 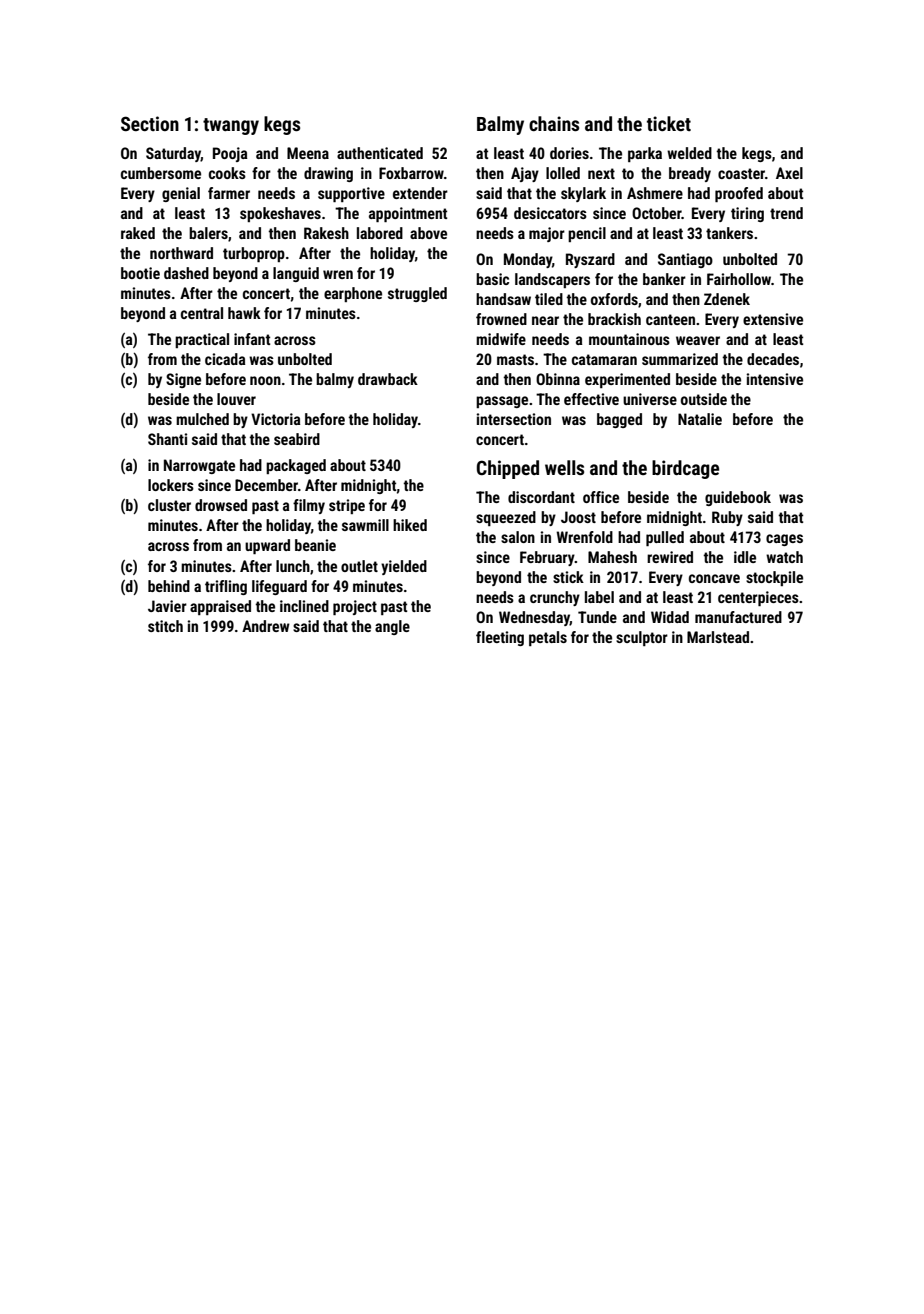 I want to click on Monday, so click(x=528, y=260).
